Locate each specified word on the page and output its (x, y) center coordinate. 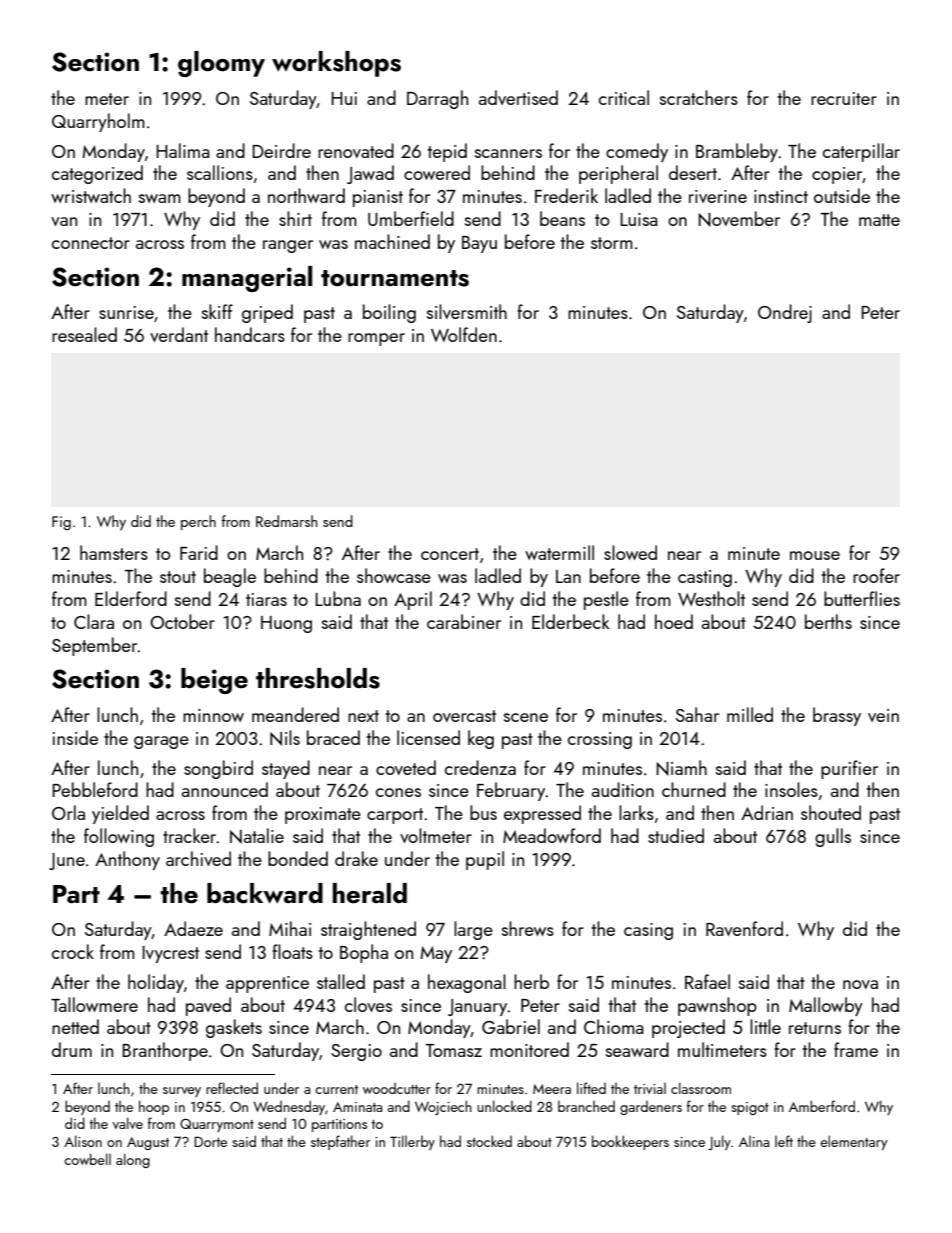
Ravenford (744, 928)
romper (376, 339)
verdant (179, 334)
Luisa (639, 219)
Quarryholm (98, 122)
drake (356, 858)
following (119, 837)
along (133, 1160)
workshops (336, 64)
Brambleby (737, 152)
